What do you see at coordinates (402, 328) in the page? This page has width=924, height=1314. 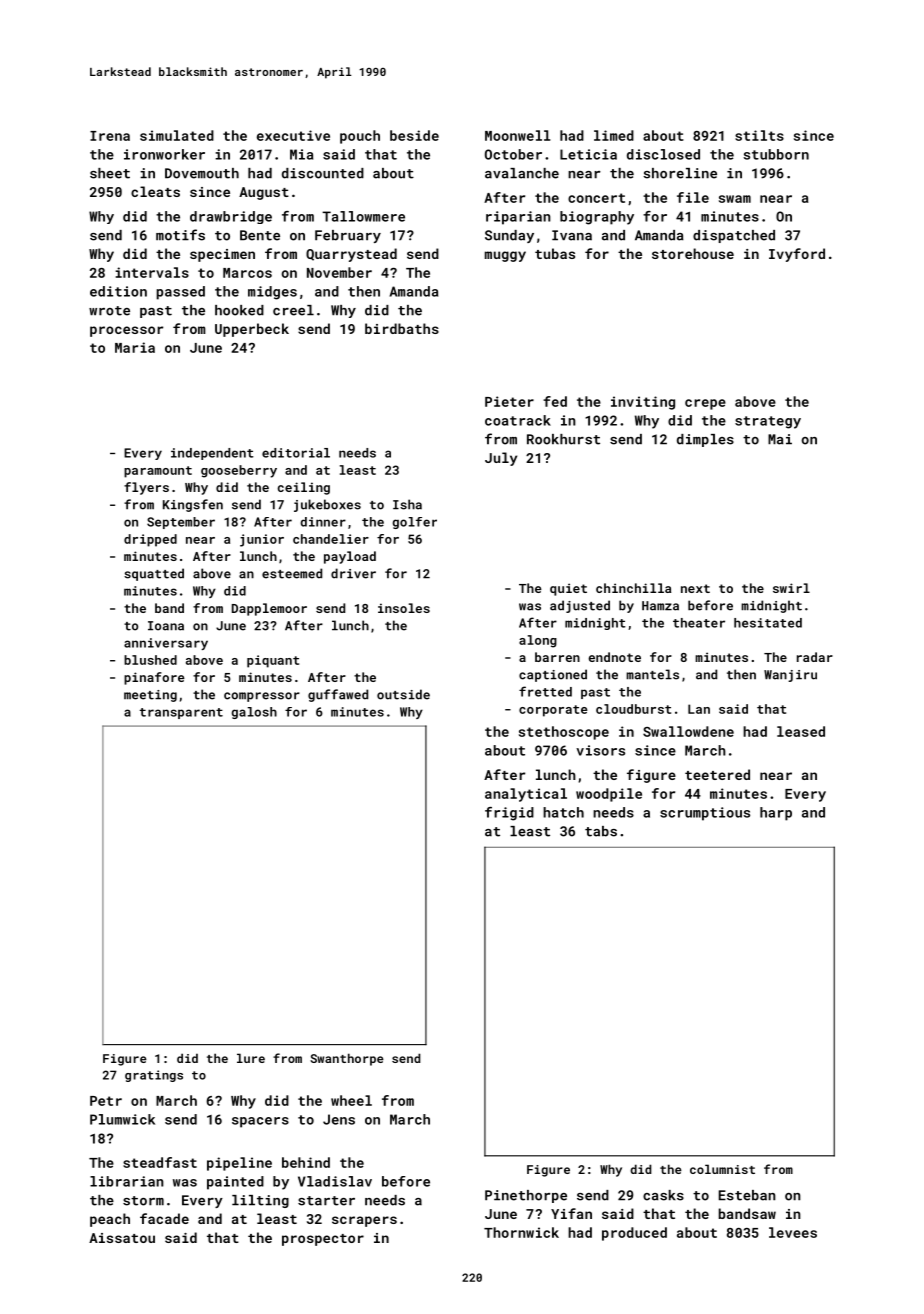 I see `birdbaths` at bounding box center [402, 328].
